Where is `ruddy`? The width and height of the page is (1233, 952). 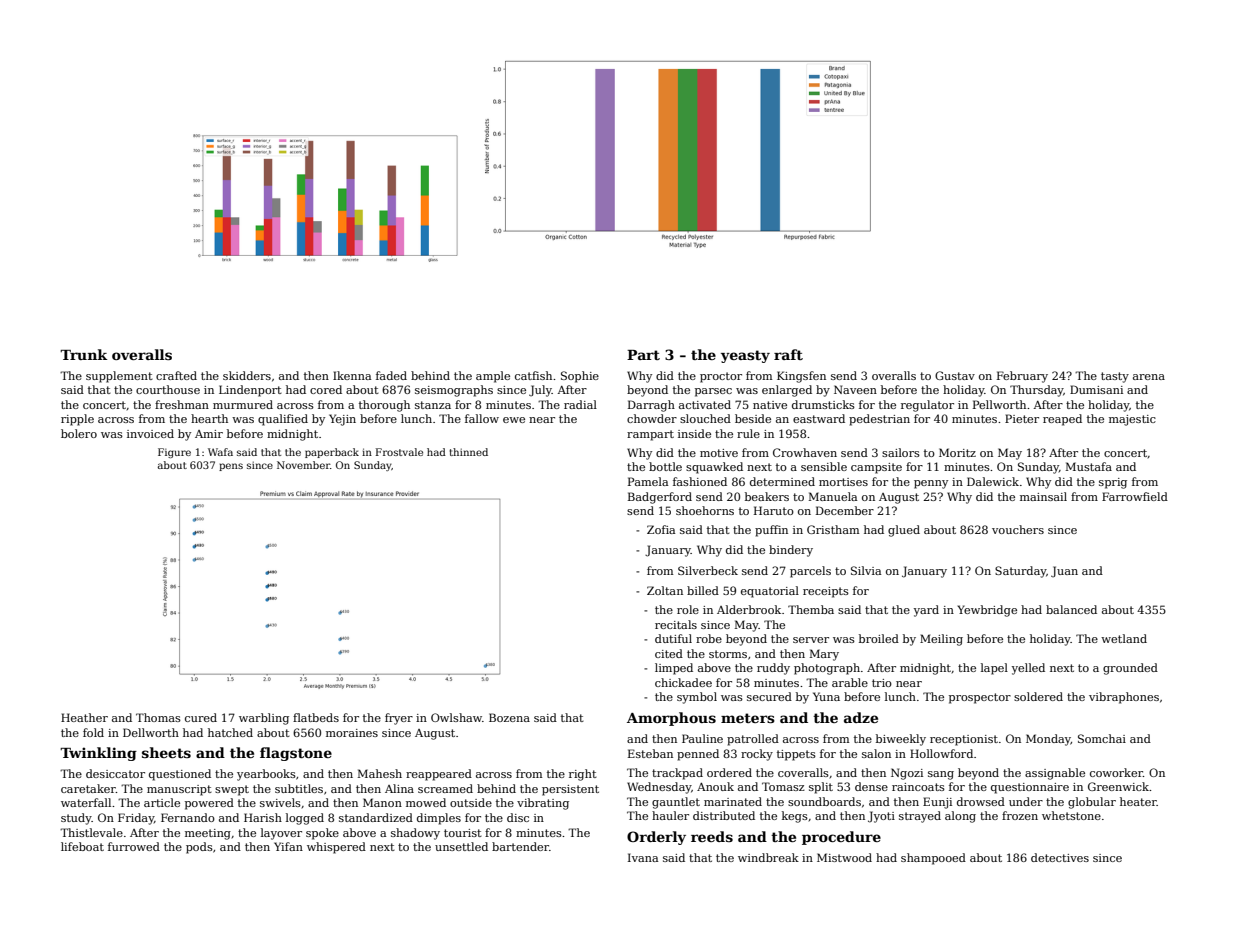 ruddy is located at coordinates (773, 669).
